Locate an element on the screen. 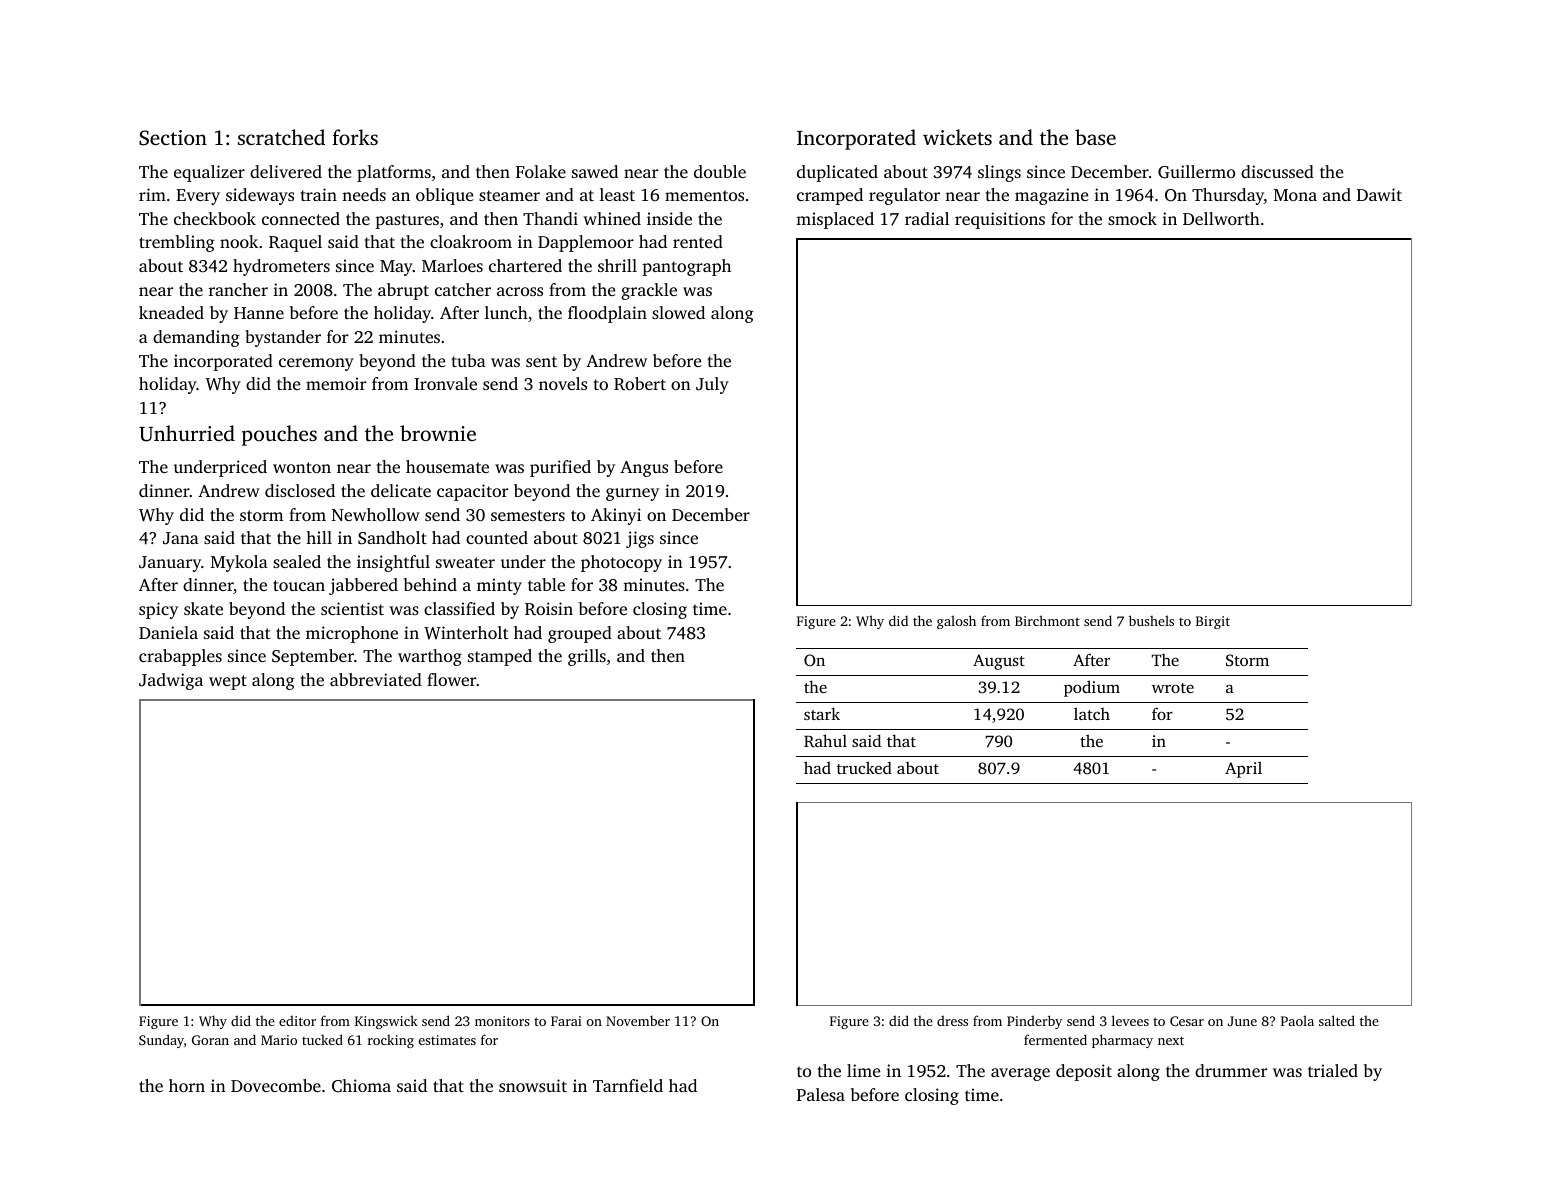 This screenshot has height=1198, width=1551. slings is located at coordinates (999, 173).
